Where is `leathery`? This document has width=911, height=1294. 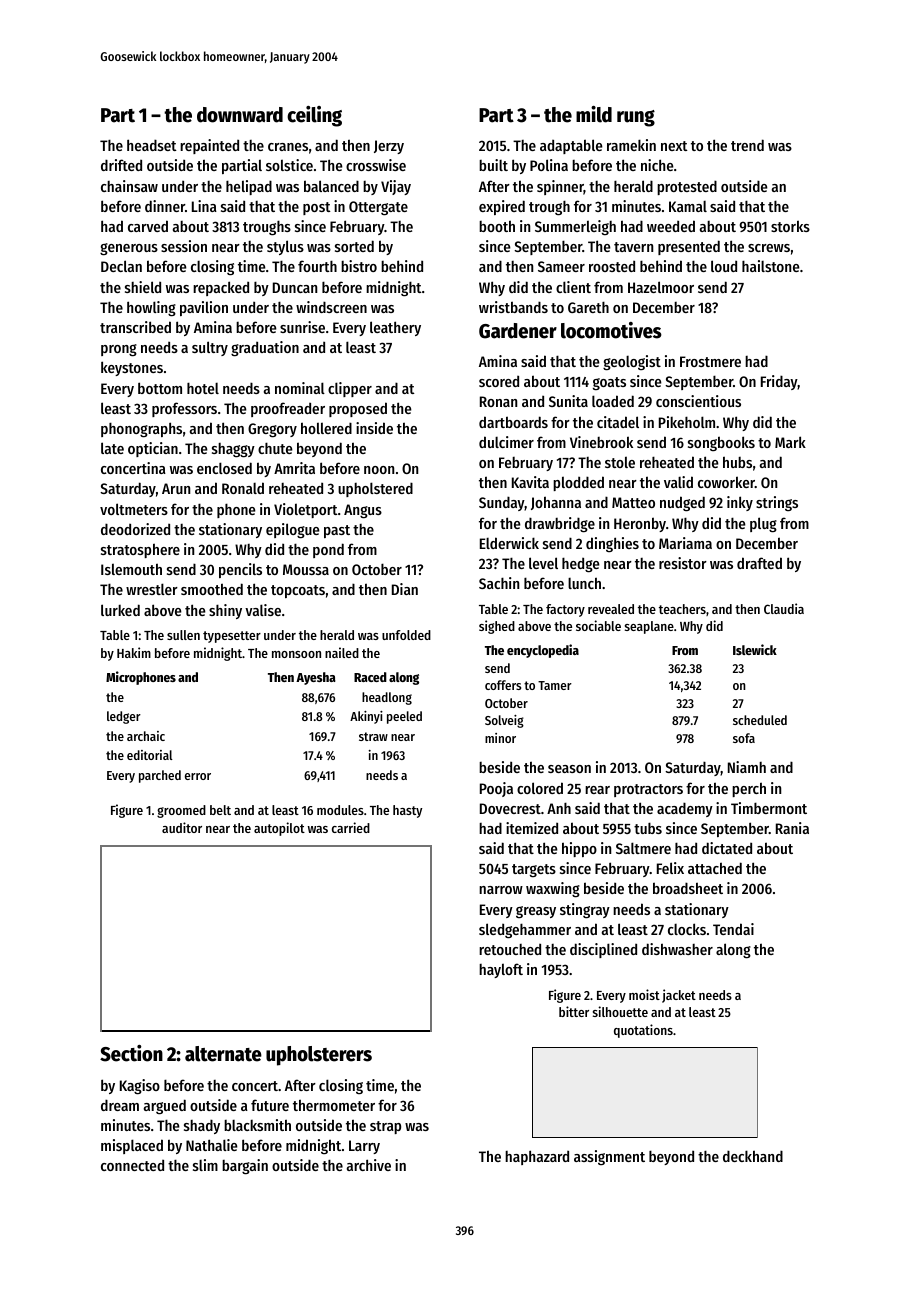 leathery is located at coordinates (395, 328).
